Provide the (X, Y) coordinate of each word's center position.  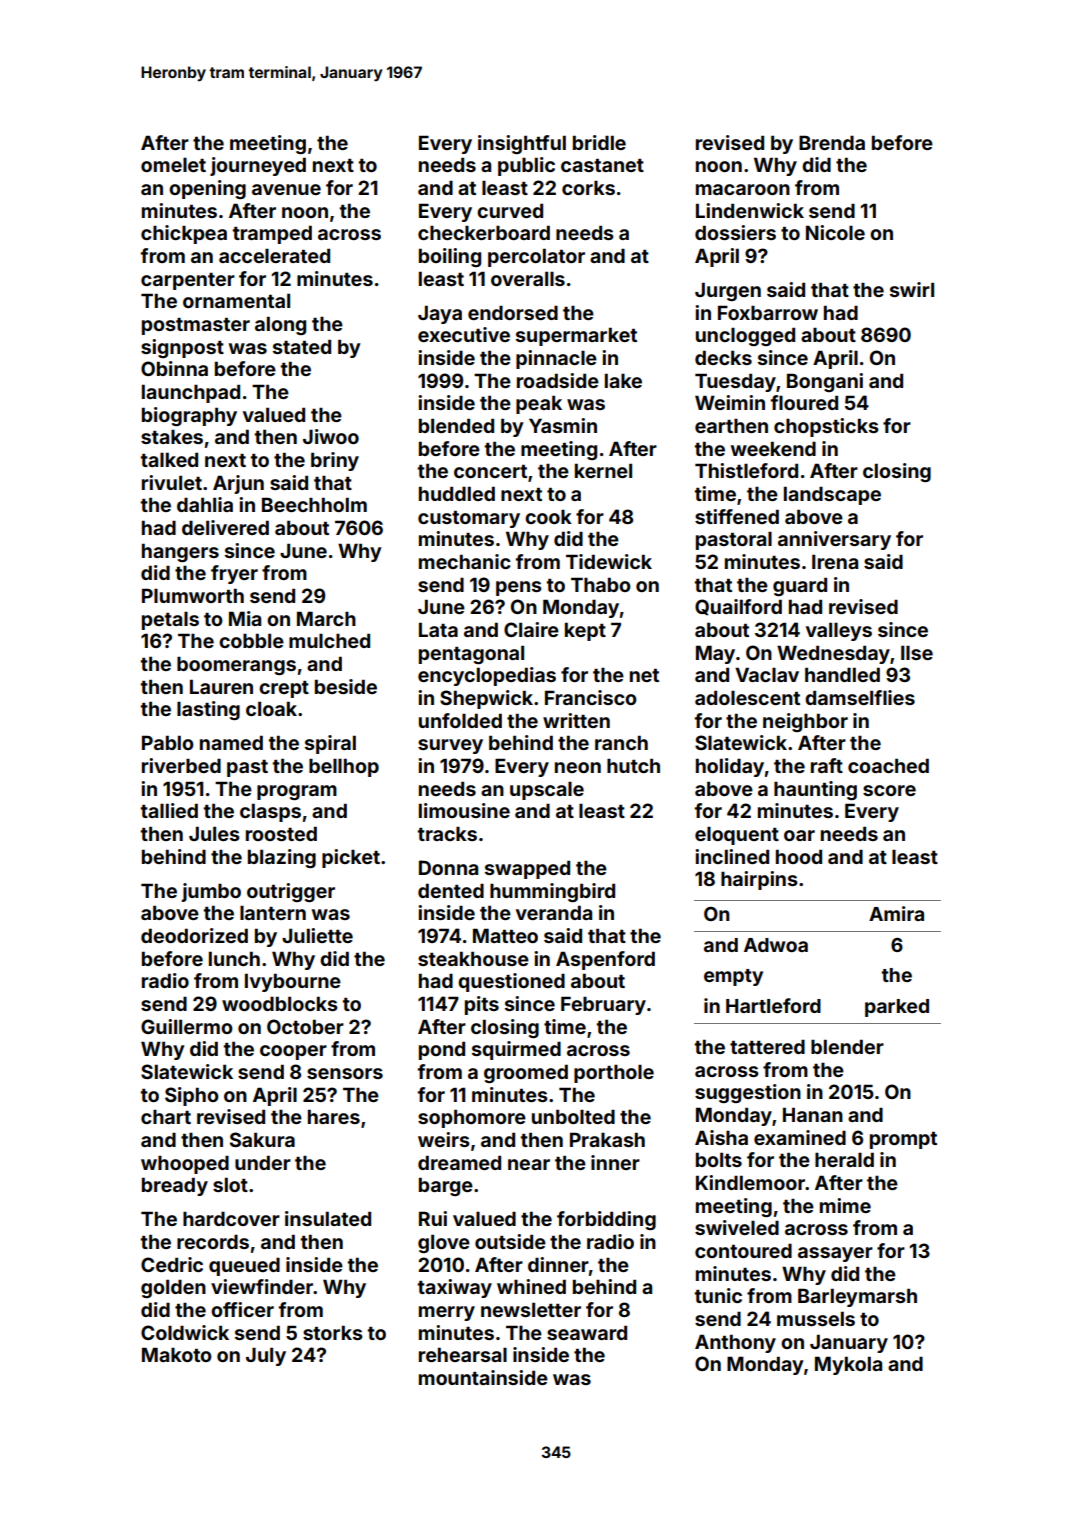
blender (847, 1046)
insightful (522, 144)
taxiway (455, 1288)
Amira (896, 913)
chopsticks (826, 427)
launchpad (191, 393)
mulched (329, 640)
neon (578, 767)
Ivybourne (293, 982)
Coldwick (185, 1332)
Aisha (721, 1137)
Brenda (832, 142)
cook (548, 517)
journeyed (258, 166)
